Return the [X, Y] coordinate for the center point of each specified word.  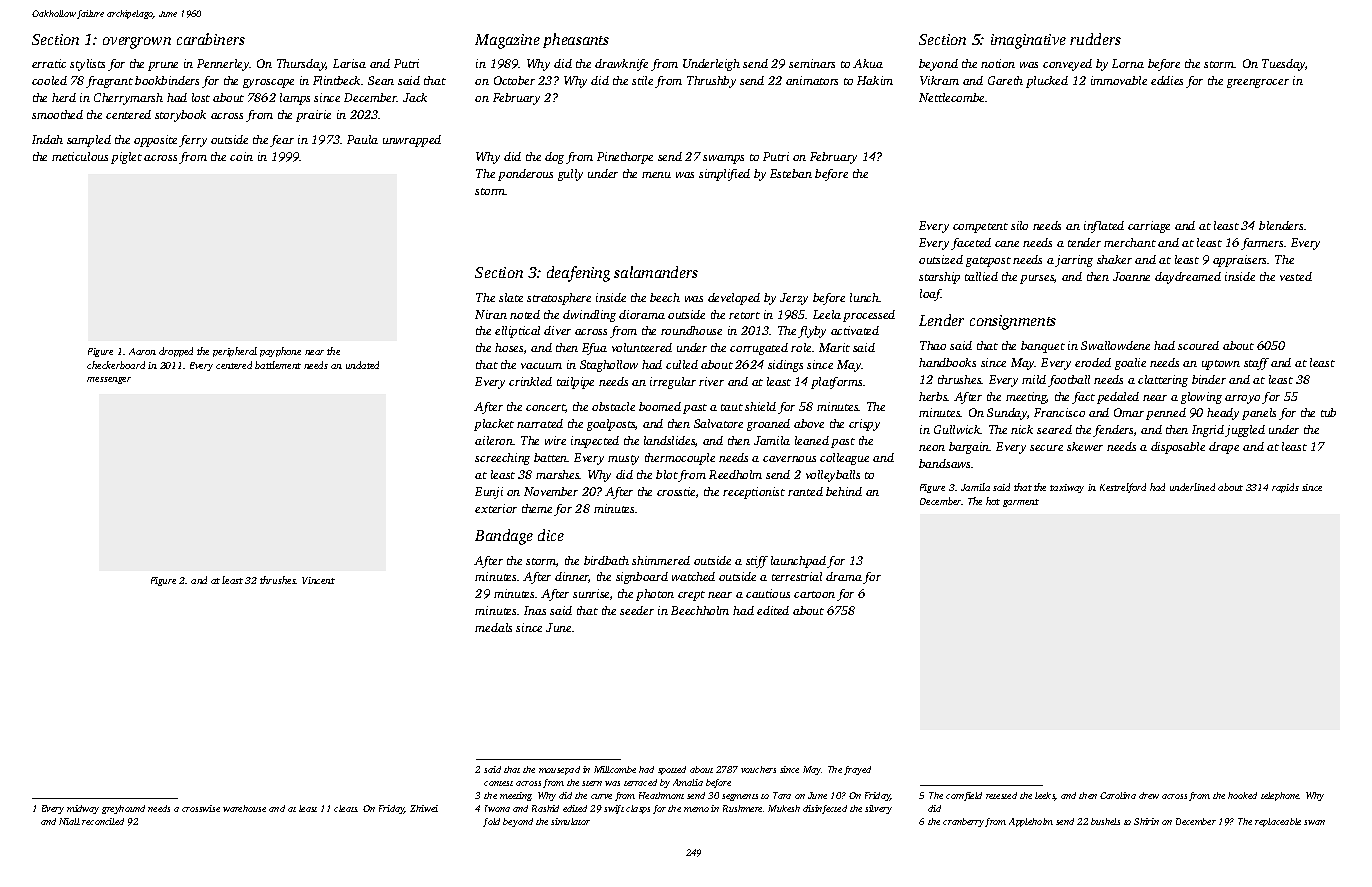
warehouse [244, 808]
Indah [47, 139]
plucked [1047, 82]
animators [812, 80]
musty [623, 460]
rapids [1285, 488]
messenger [109, 380]
